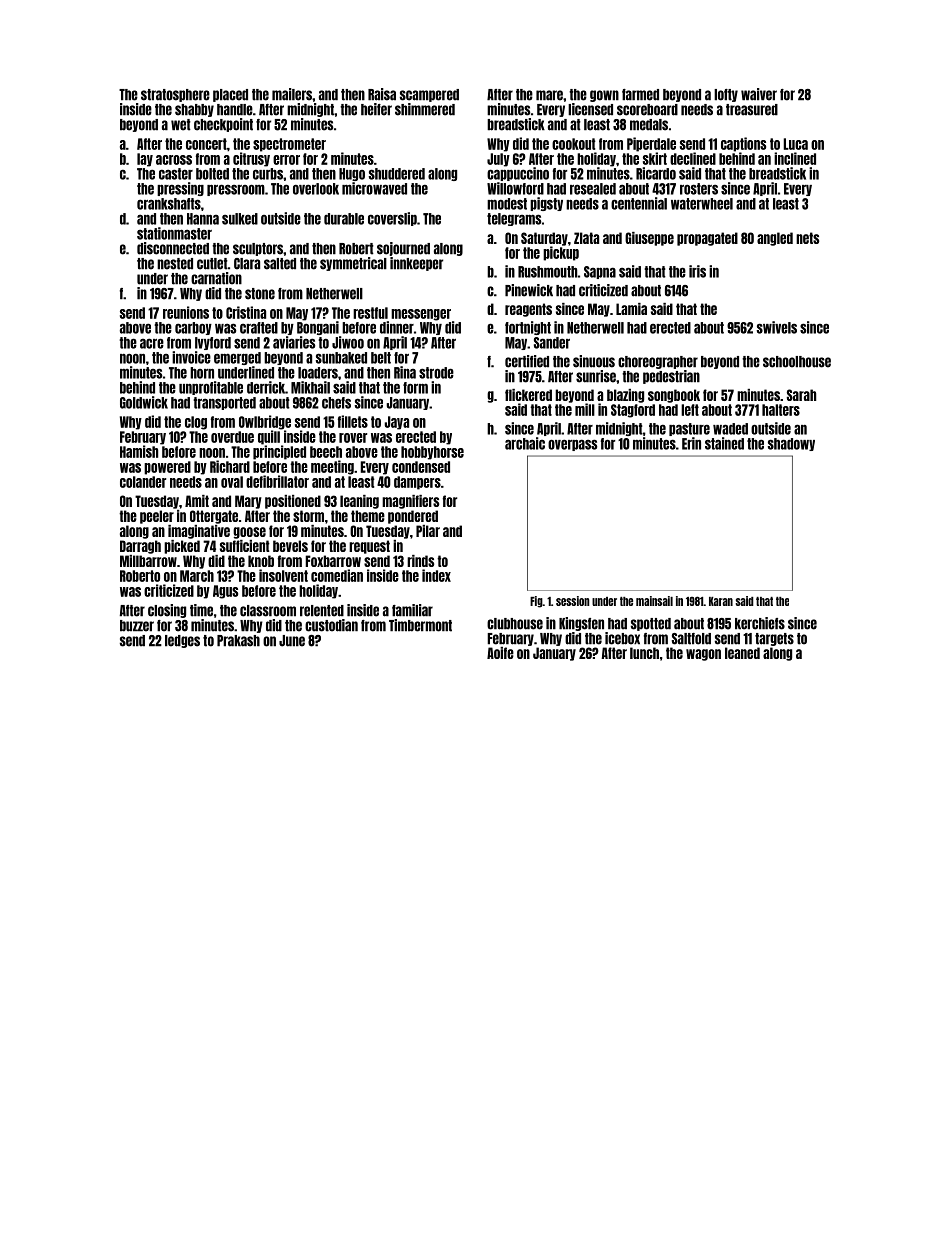 This screenshot has height=1233, width=952. What do you see at coordinates (525, 443) in the screenshot?
I see `archaic` at bounding box center [525, 443].
